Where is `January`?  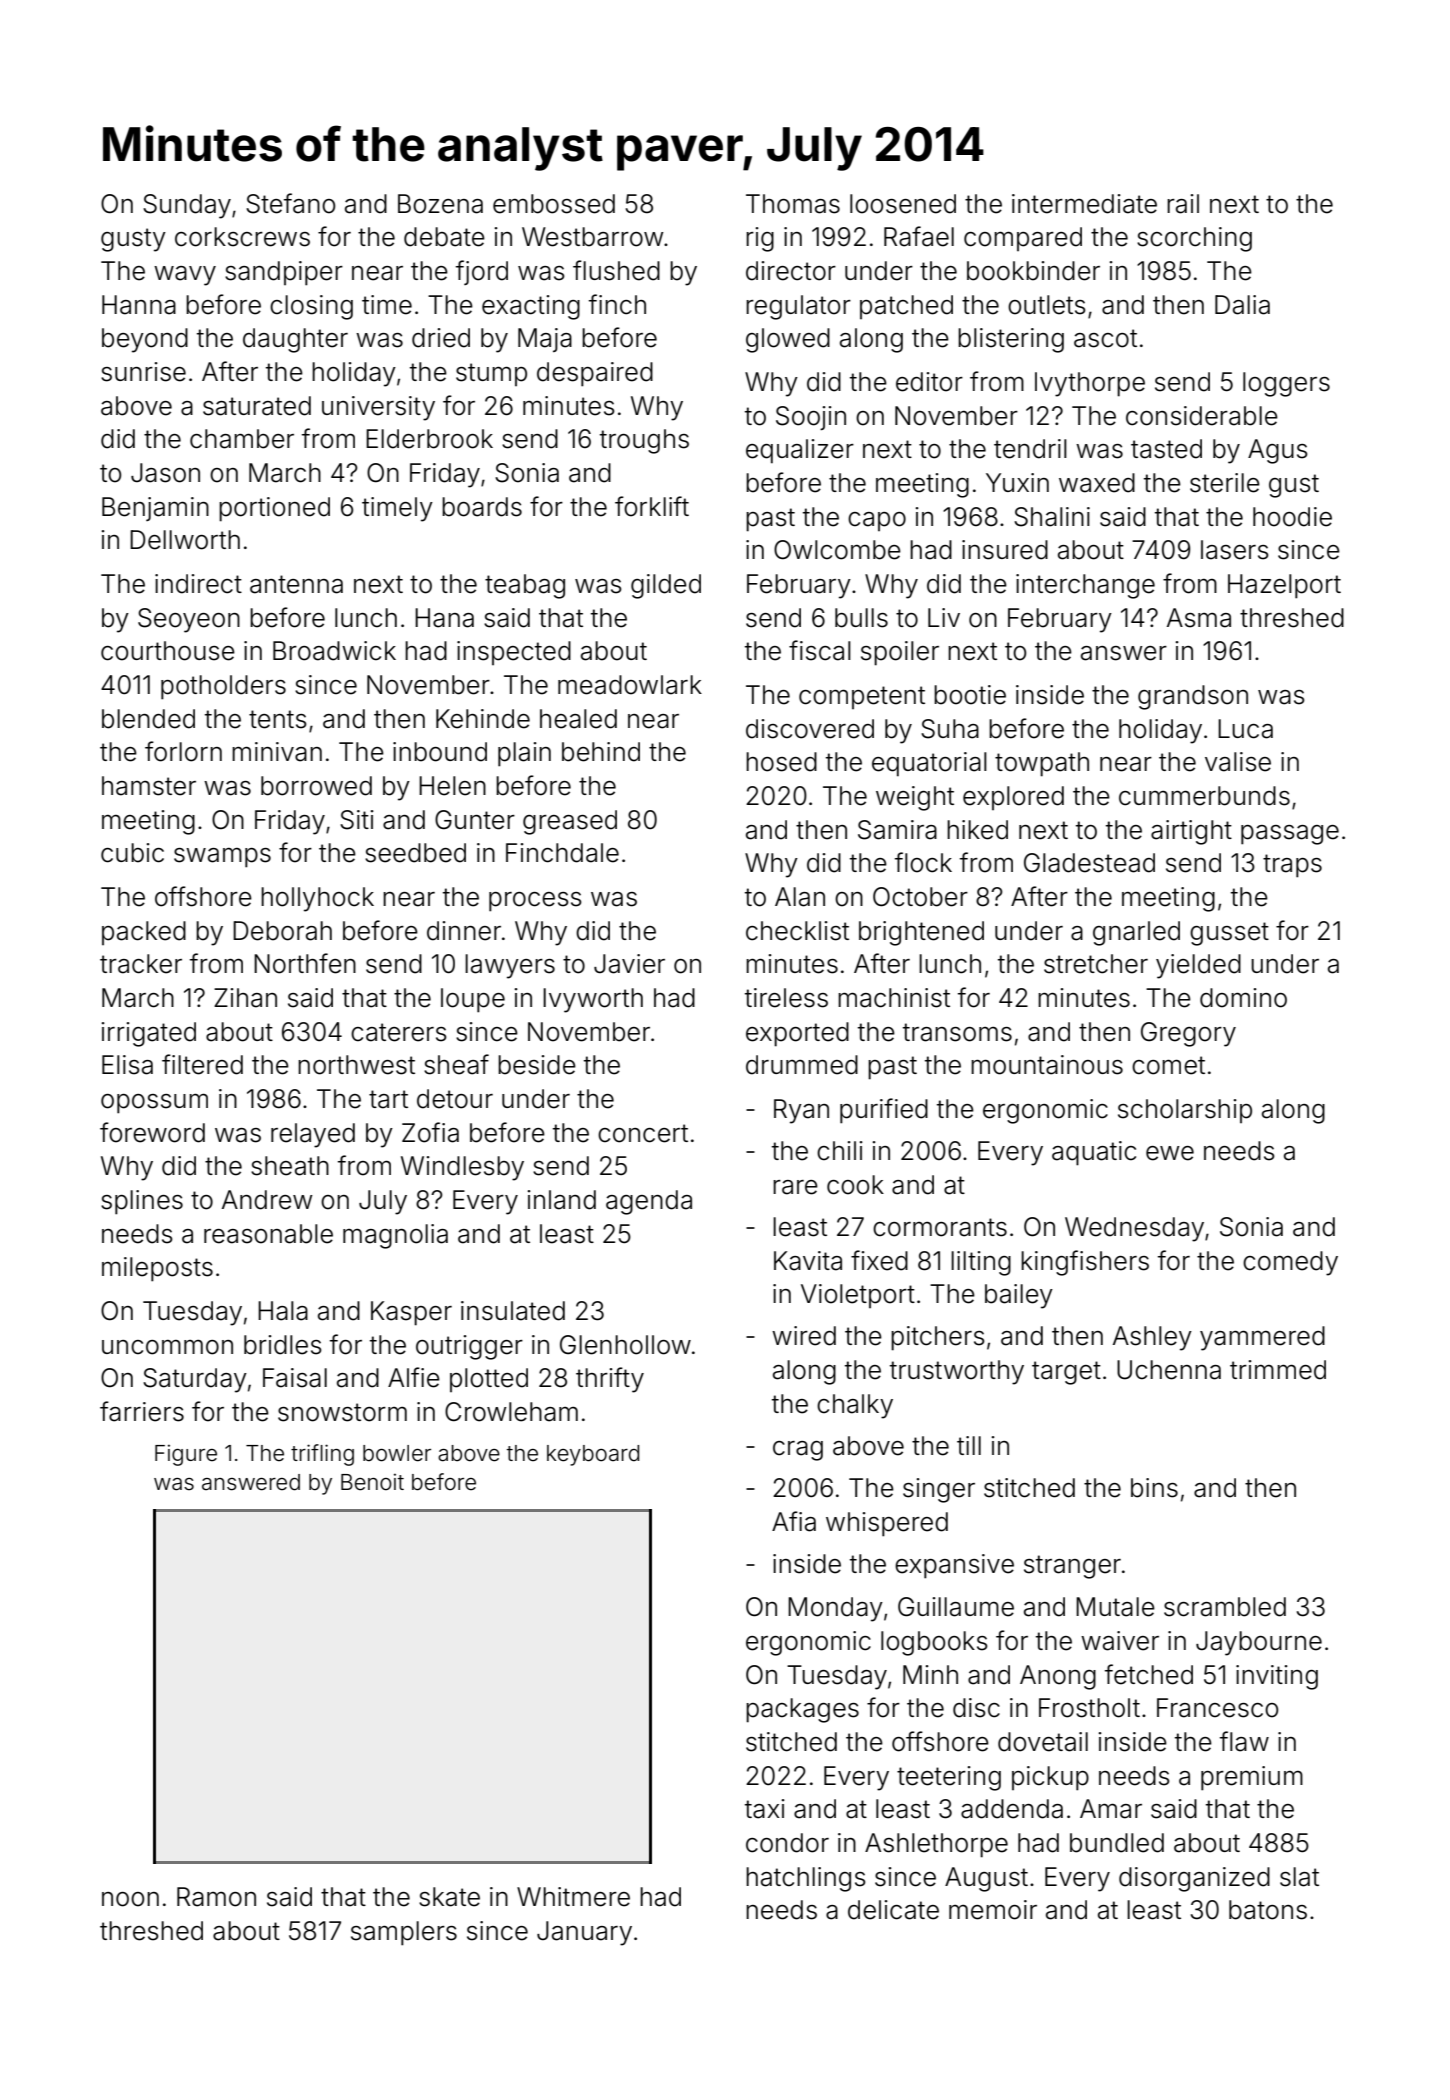
January is located at coordinates (584, 1933).
